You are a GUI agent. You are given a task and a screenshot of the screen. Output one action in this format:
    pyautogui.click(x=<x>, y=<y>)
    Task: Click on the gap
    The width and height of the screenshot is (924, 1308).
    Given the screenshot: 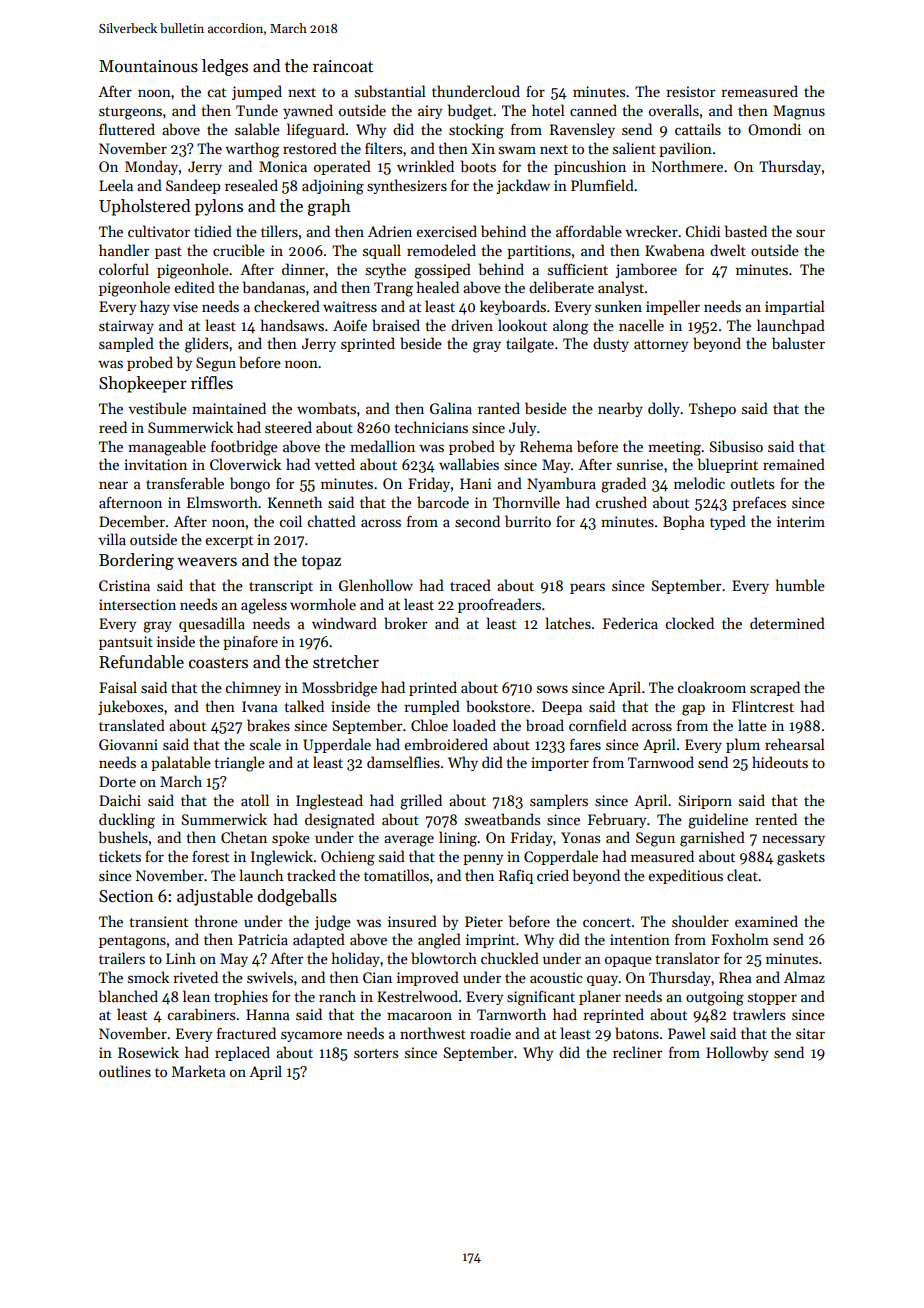 What is the action you would take?
    pyautogui.click(x=693, y=710)
